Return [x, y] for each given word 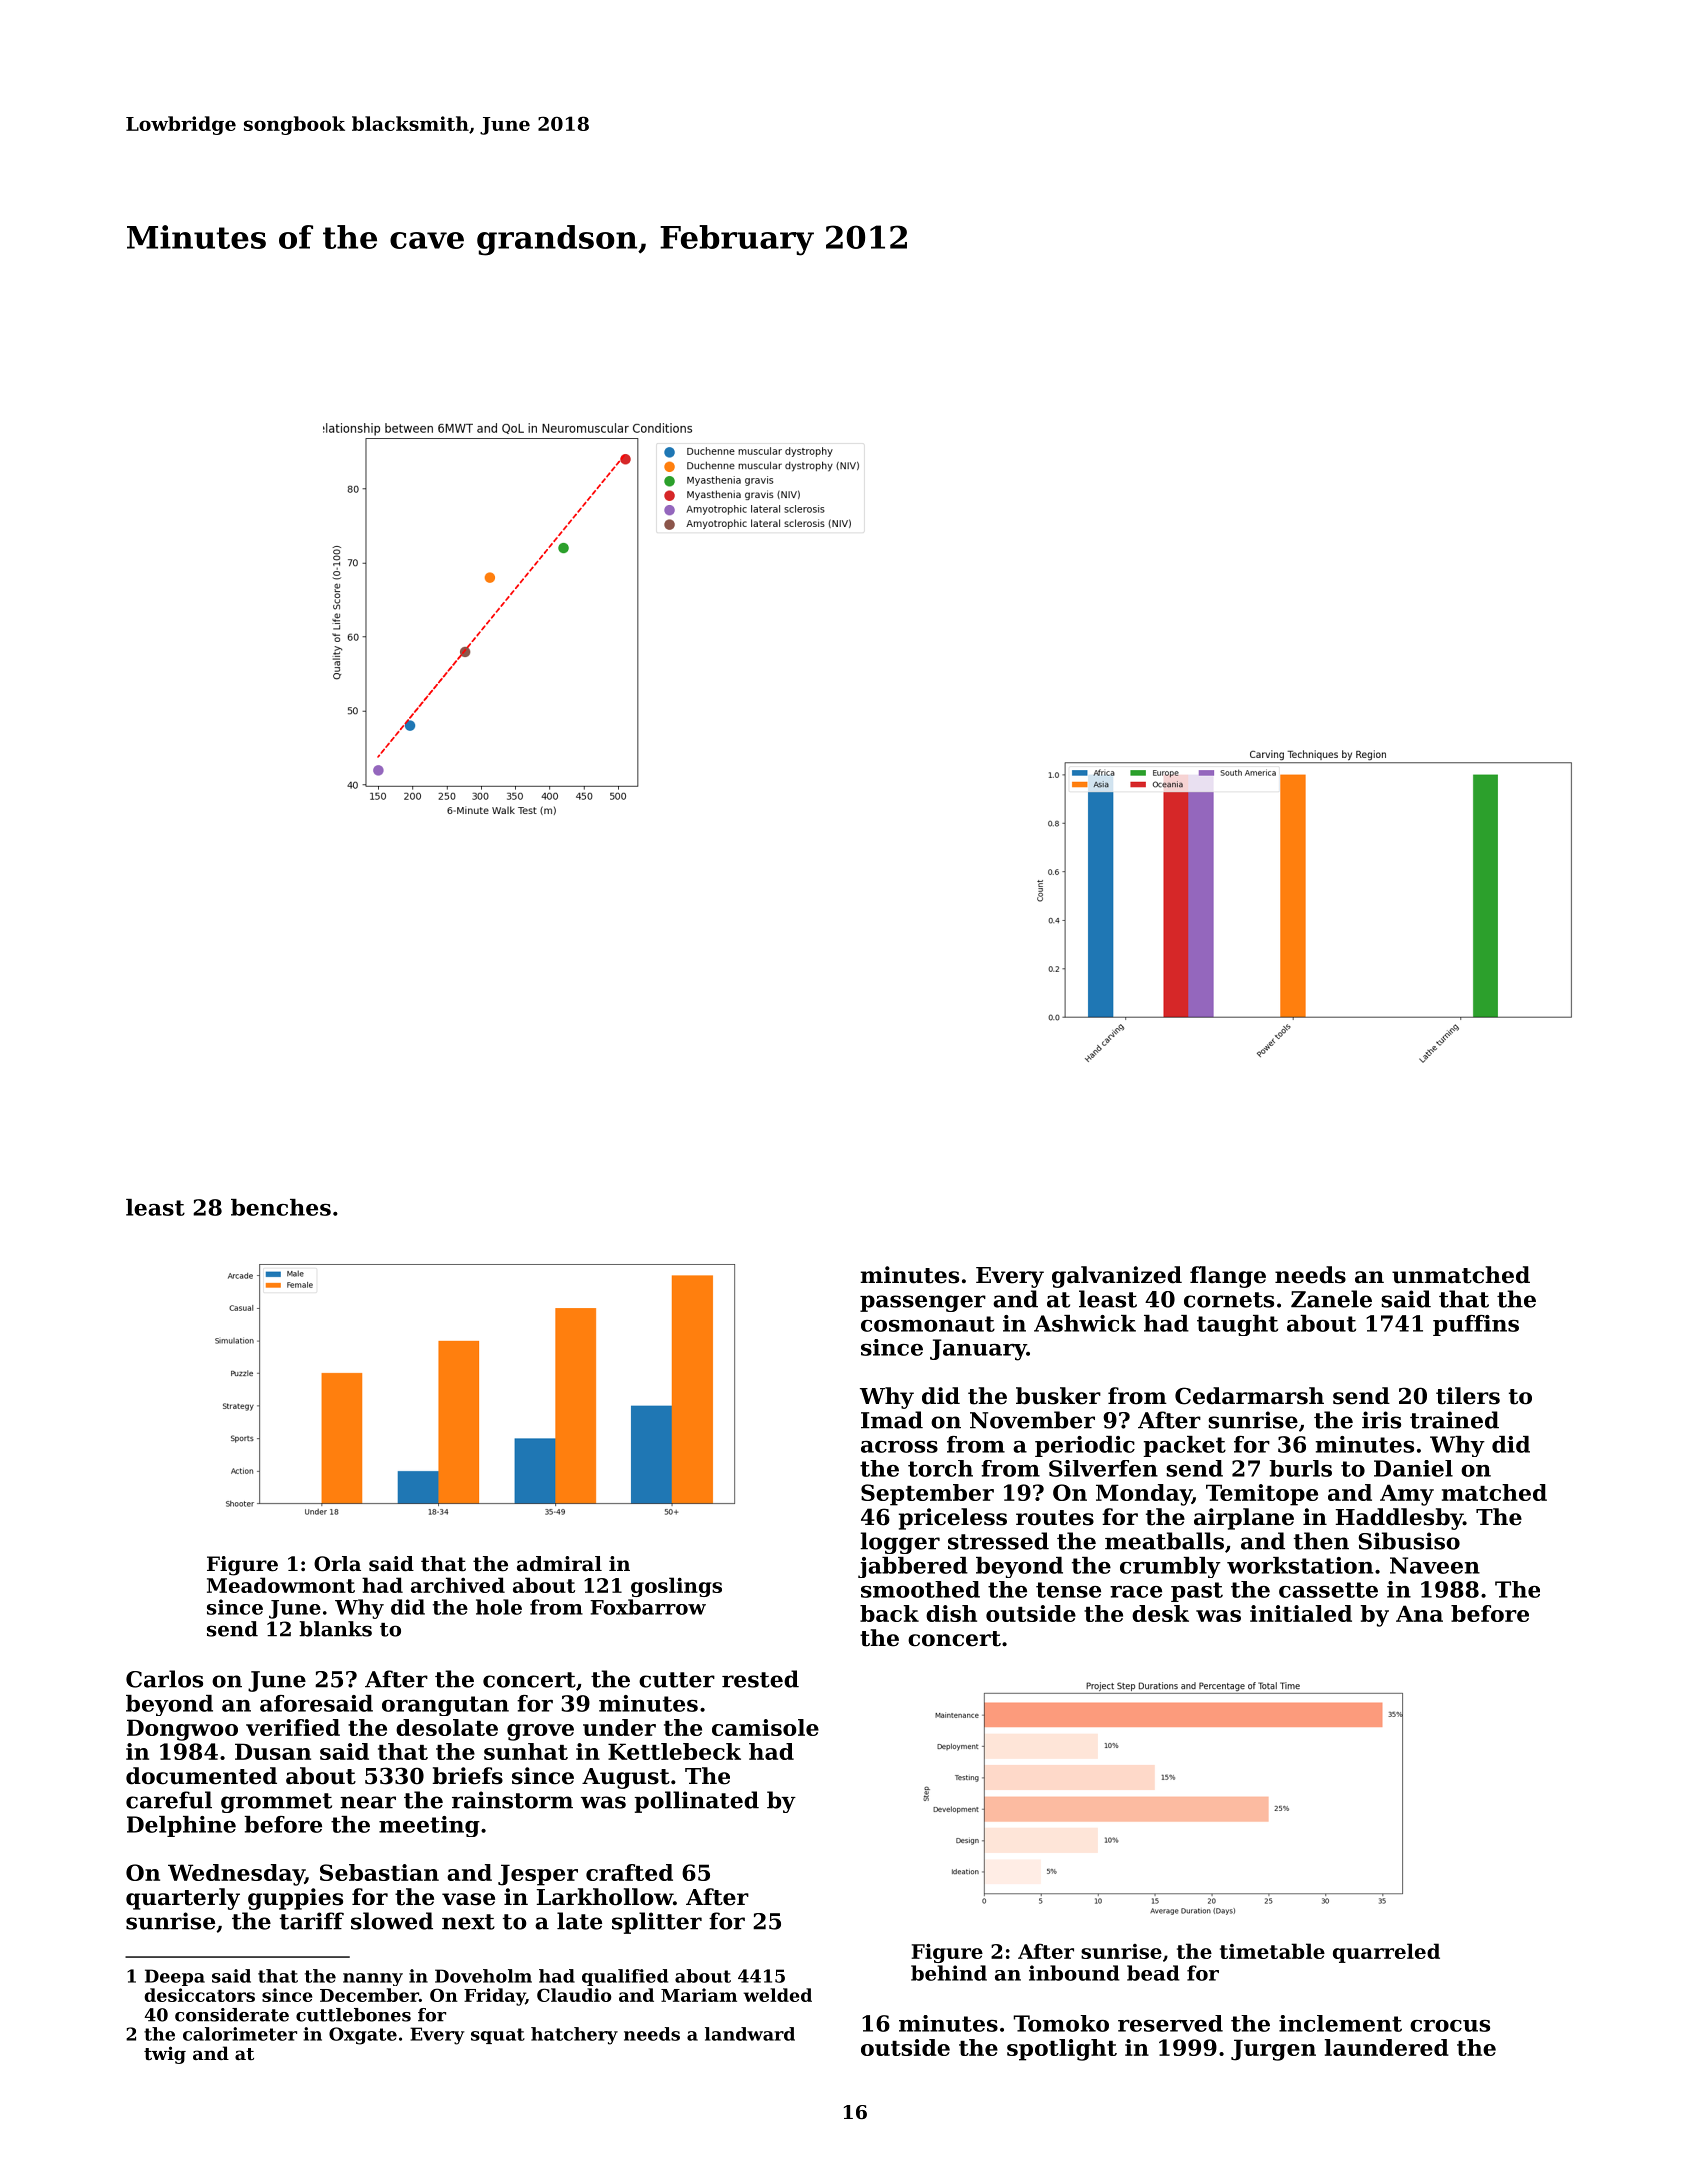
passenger [923, 1303]
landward [750, 2034]
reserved [1170, 2023]
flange [1228, 1277]
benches [281, 1207]
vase [468, 1899]
